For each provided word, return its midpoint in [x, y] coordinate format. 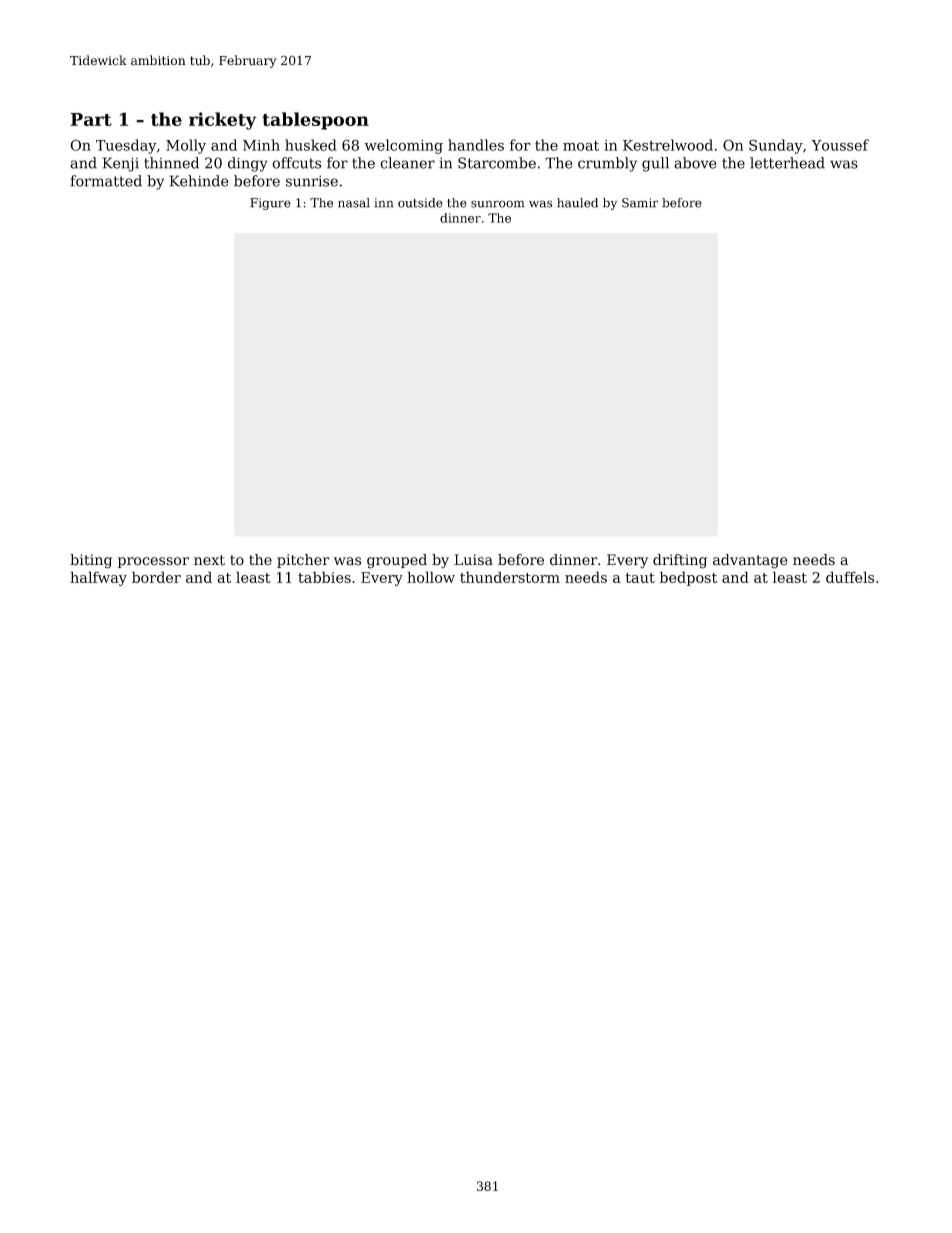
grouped [397, 561]
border [156, 577]
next [209, 560]
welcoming [404, 146]
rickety [222, 121]
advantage [750, 561]
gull [655, 164]
